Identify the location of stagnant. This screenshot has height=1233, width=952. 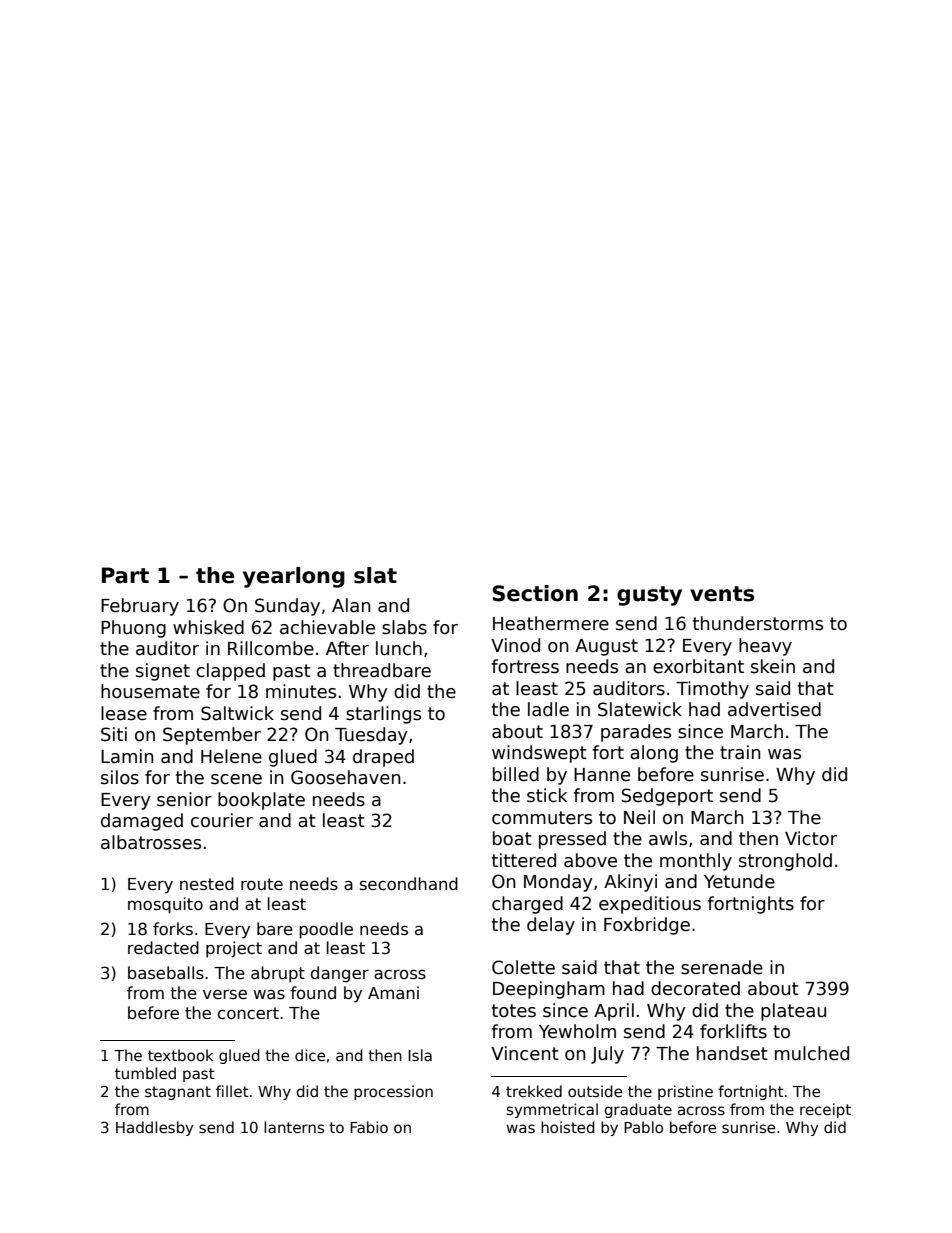
(178, 1093).
